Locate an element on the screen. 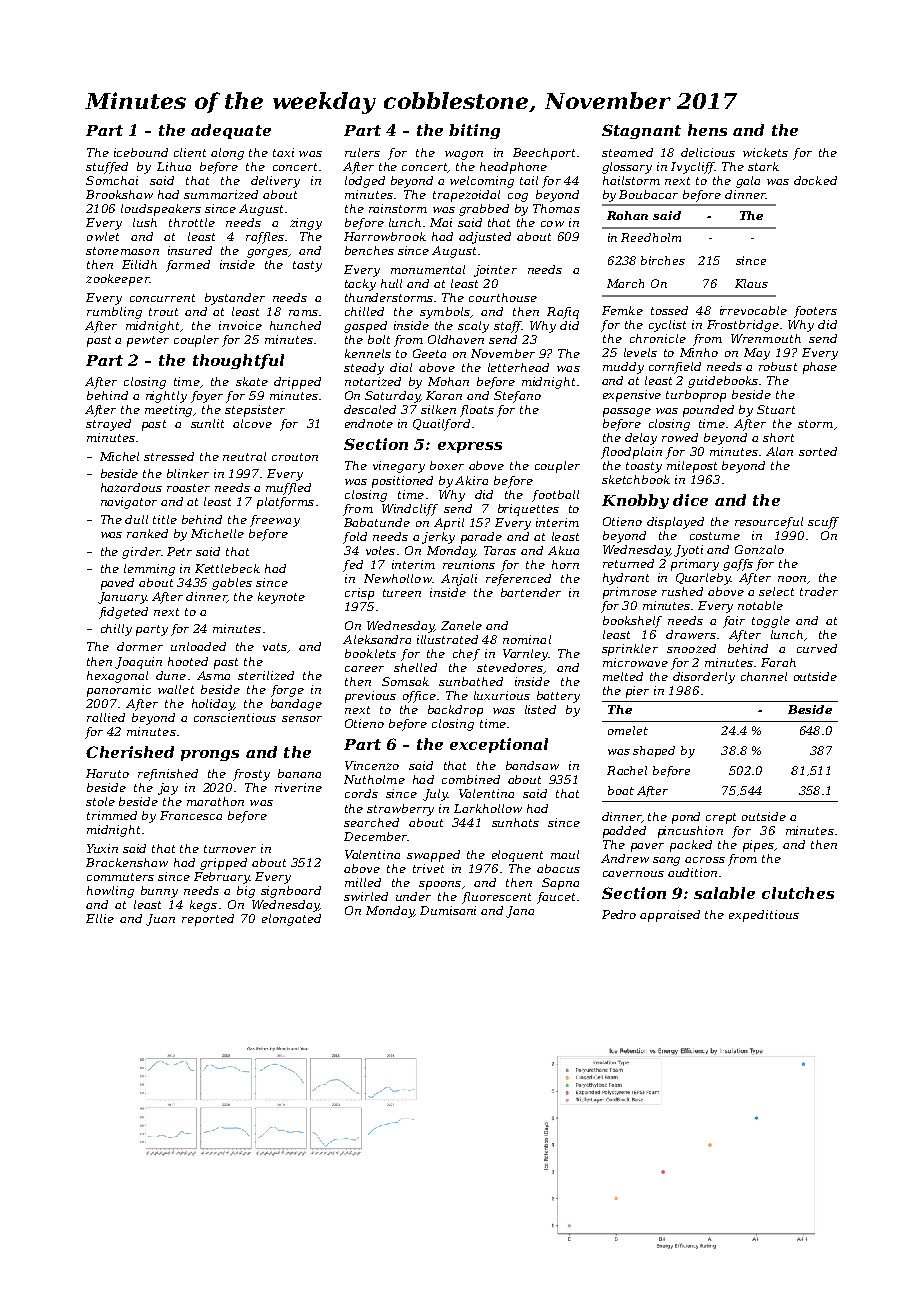 Image resolution: width=924 pixels, height=1308 pixels. Babatunde is located at coordinates (377, 522).
